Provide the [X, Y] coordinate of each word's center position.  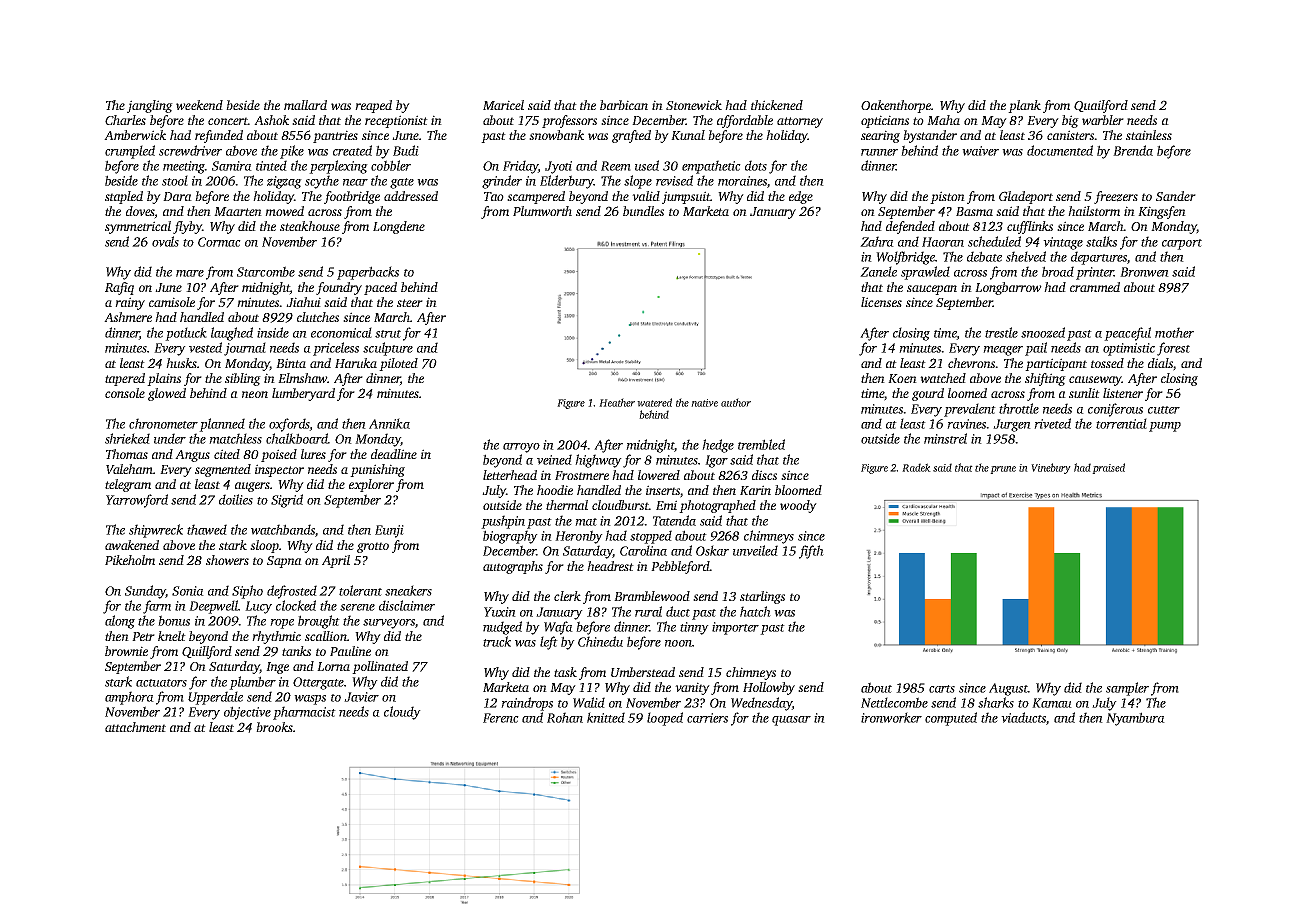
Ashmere [128, 317]
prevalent [970, 410]
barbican [624, 105]
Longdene [399, 227]
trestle [1001, 332]
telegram [128, 485]
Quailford [1101, 106]
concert [228, 121]
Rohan [565, 717]
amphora [129, 698]
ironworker [891, 717]
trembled [761, 444]
